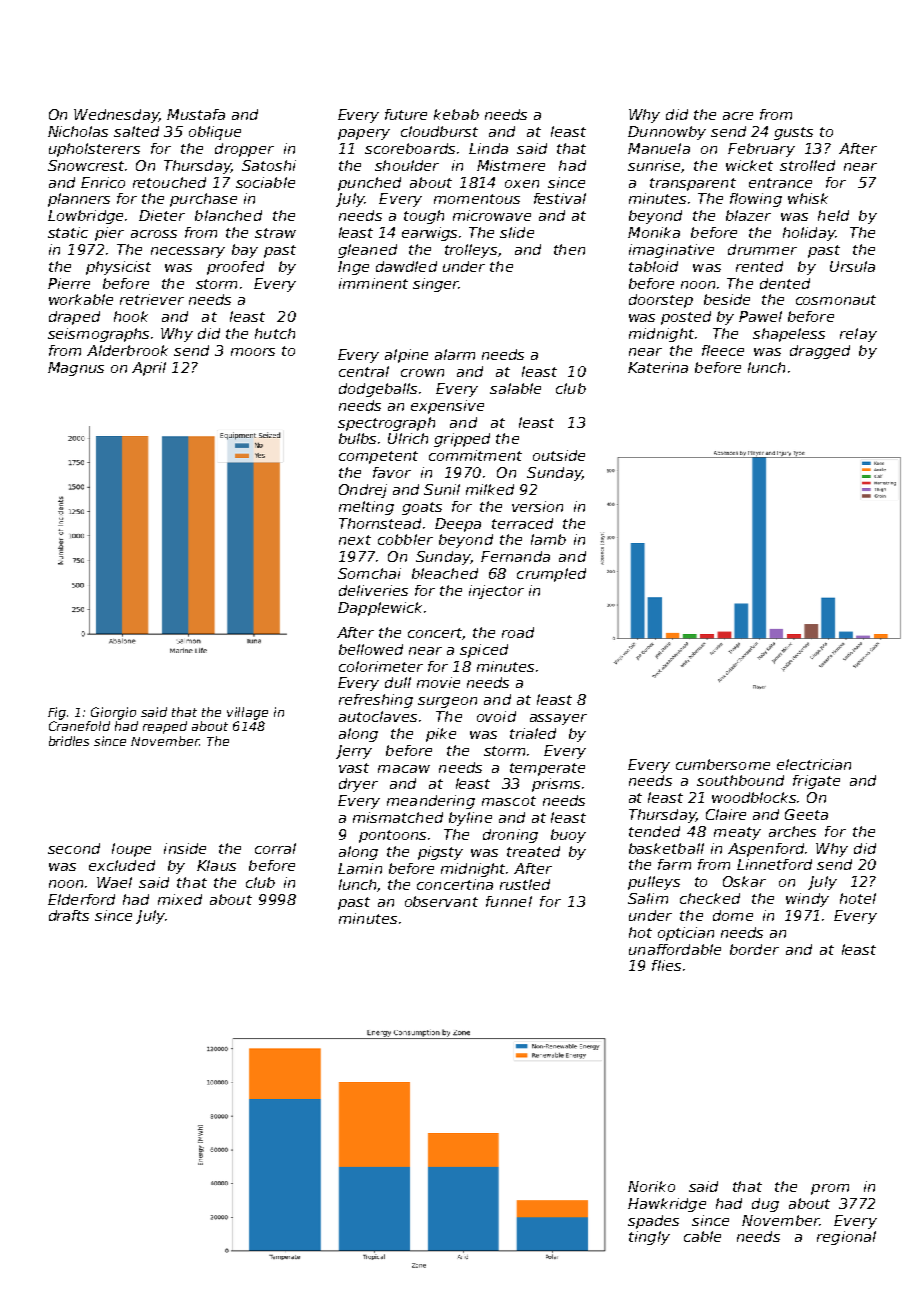  Describe the element at coordinates (568, 836) in the page. I see `buoy` at that location.
